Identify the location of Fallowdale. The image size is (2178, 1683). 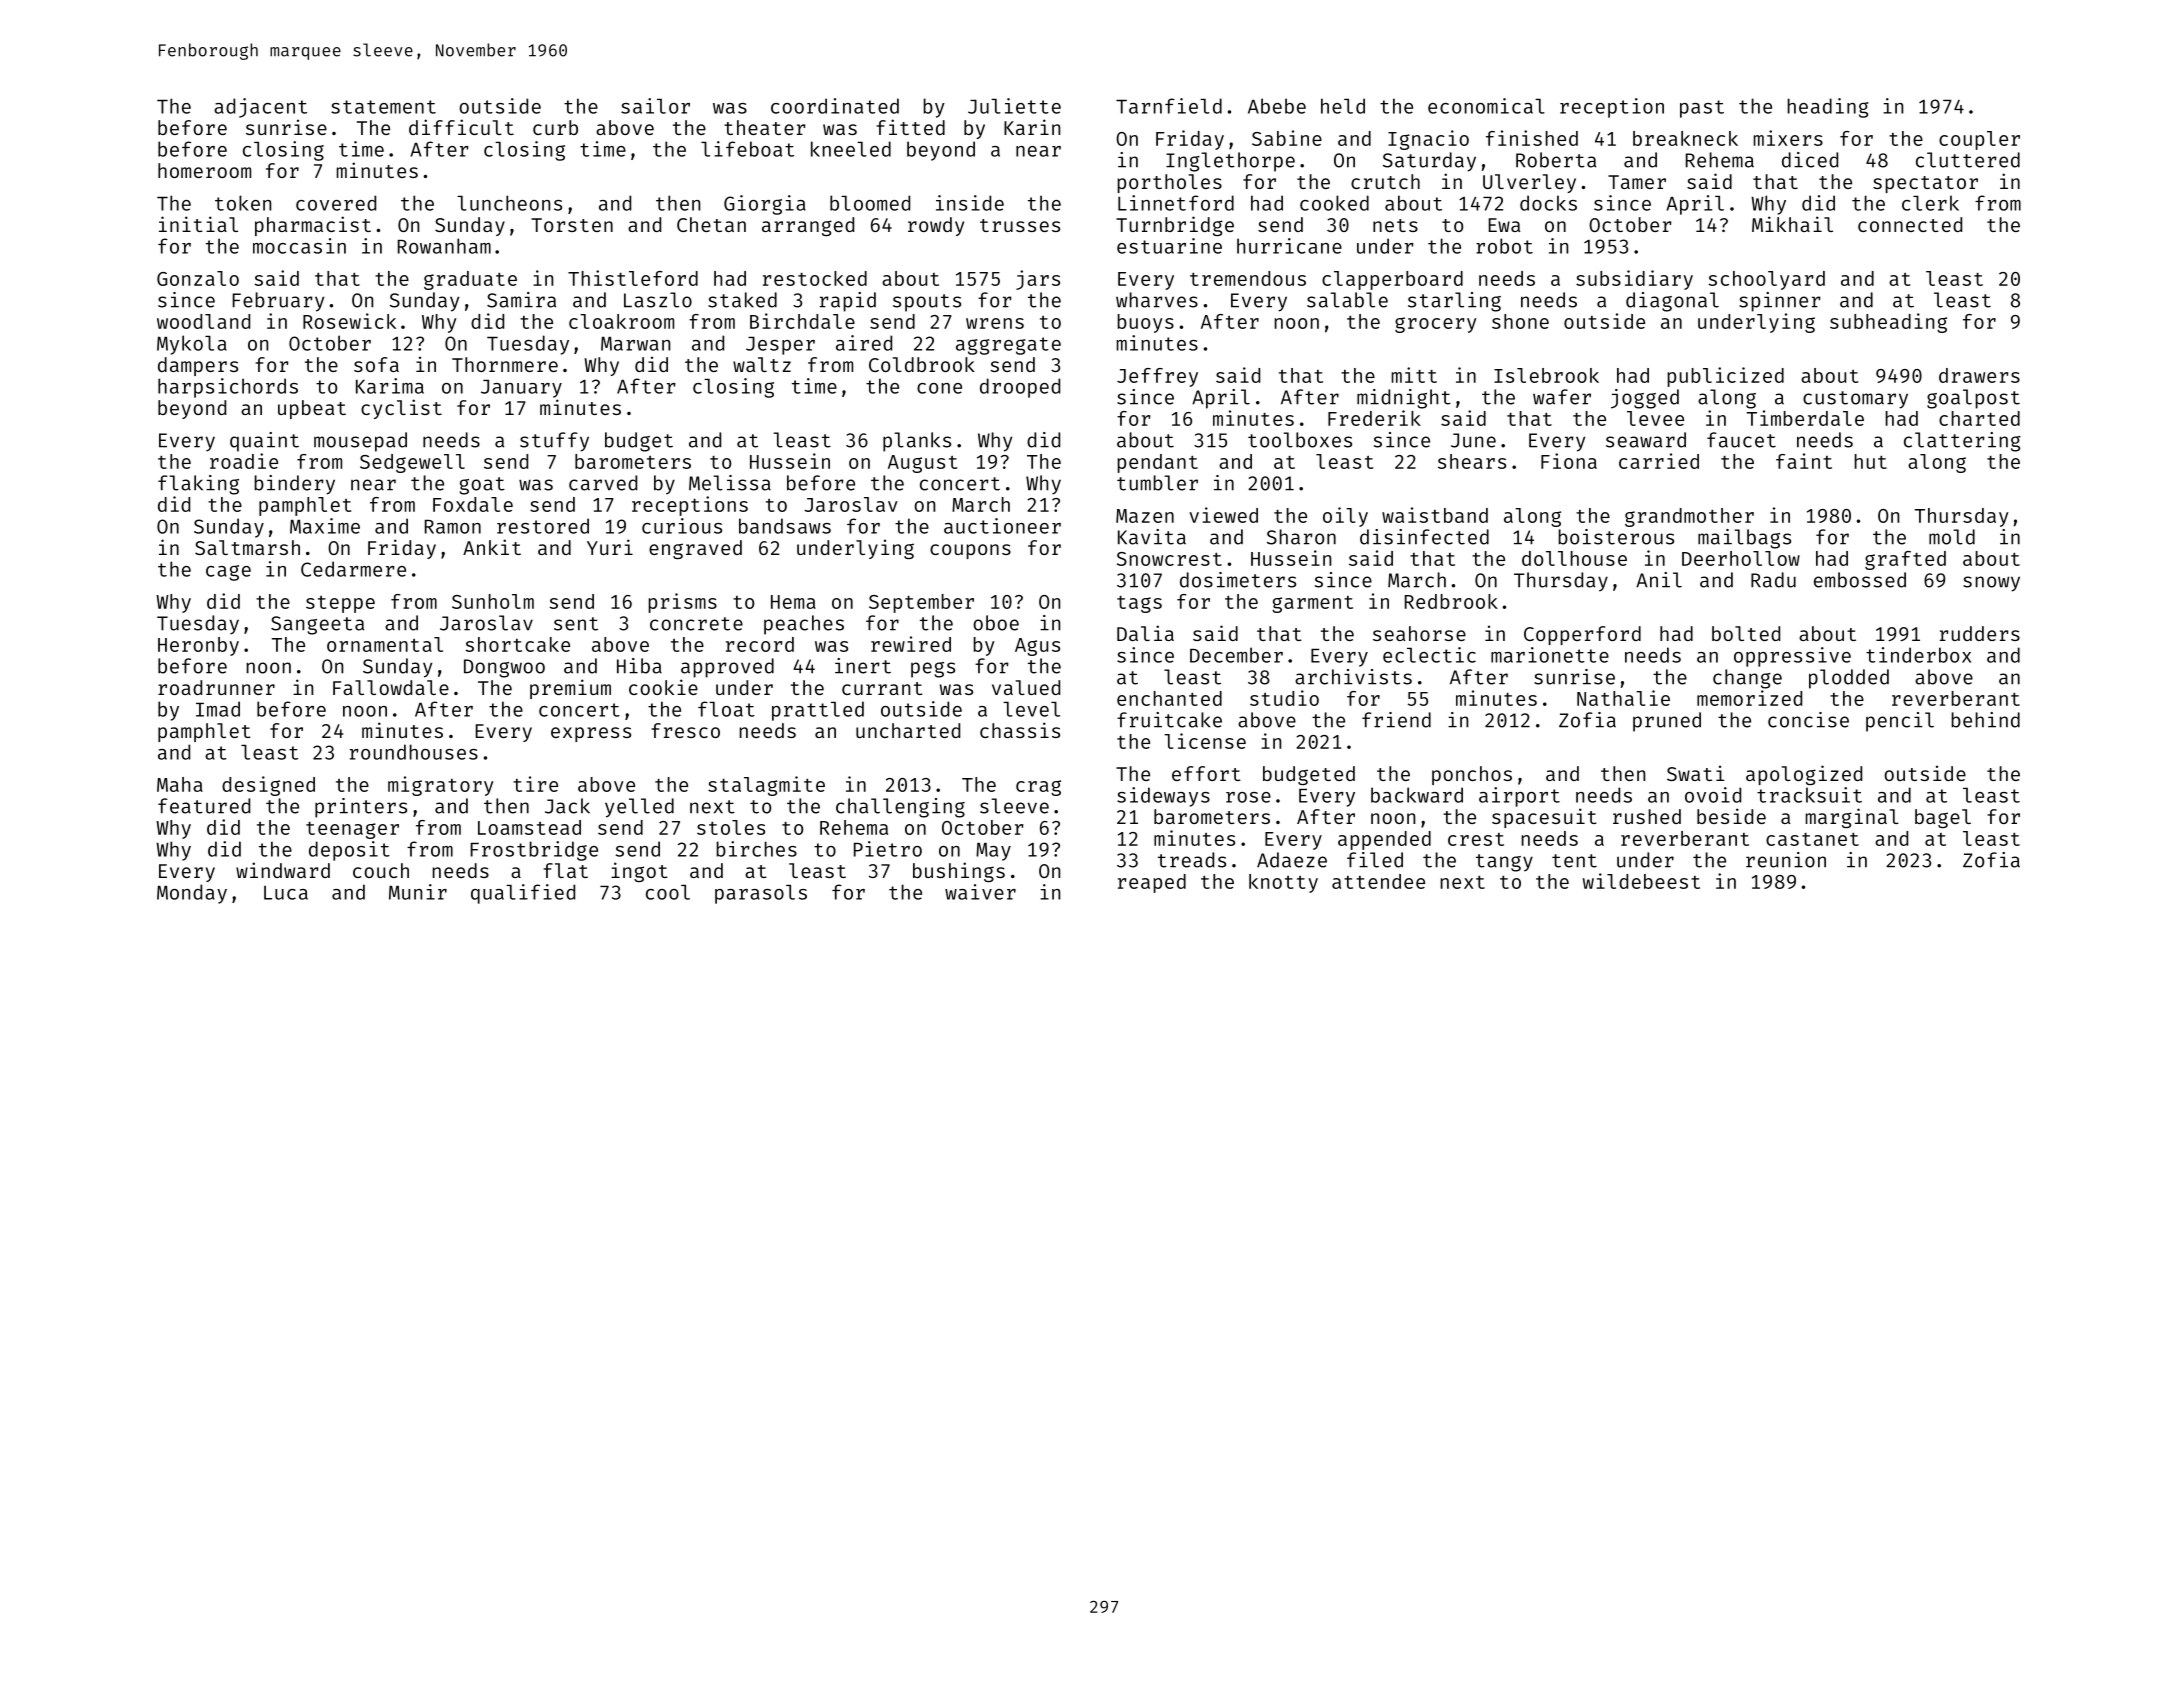
(391, 687).
